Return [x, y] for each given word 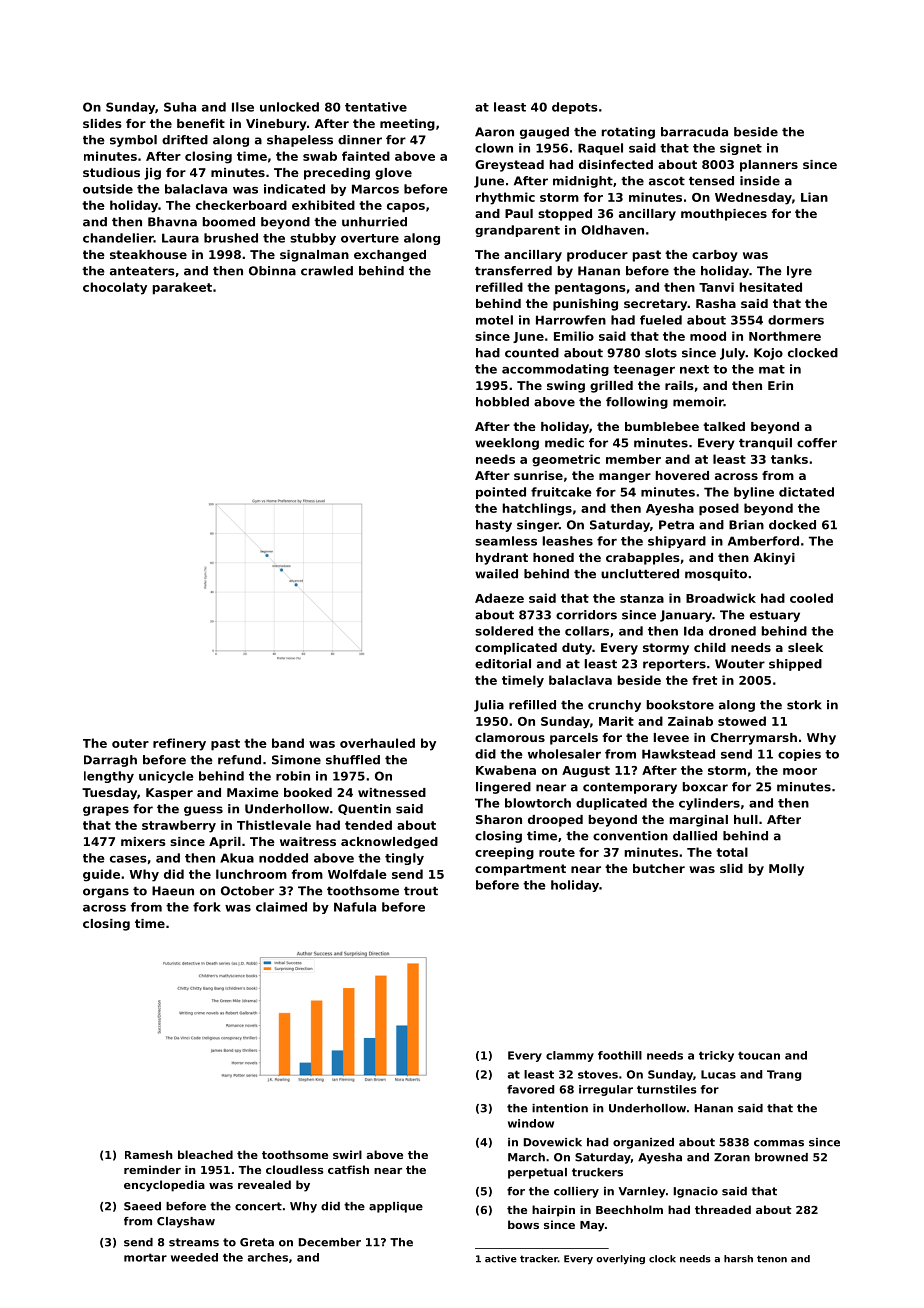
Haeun [173, 891]
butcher [659, 868]
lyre [799, 272]
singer [538, 526]
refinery [179, 744]
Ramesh [149, 1154]
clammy [570, 1056]
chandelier [118, 238]
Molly [786, 870]
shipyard [677, 542]
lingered [503, 788]
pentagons [590, 289]
